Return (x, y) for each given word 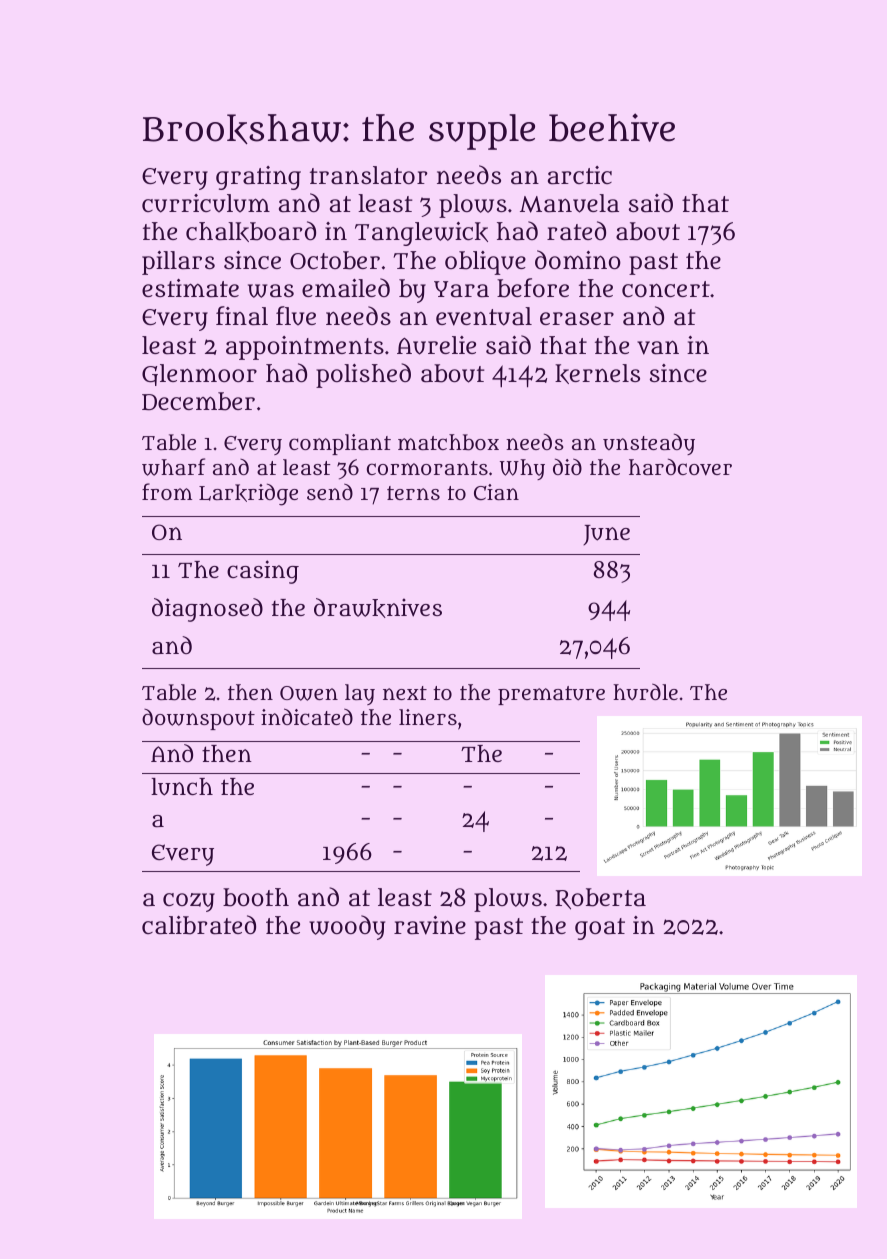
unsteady (649, 444)
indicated (307, 716)
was (271, 291)
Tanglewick (421, 234)
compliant (340, 444)
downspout (198, 719)
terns (413, 493)
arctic (580, 175)
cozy (189, 902)
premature (551, 695)
